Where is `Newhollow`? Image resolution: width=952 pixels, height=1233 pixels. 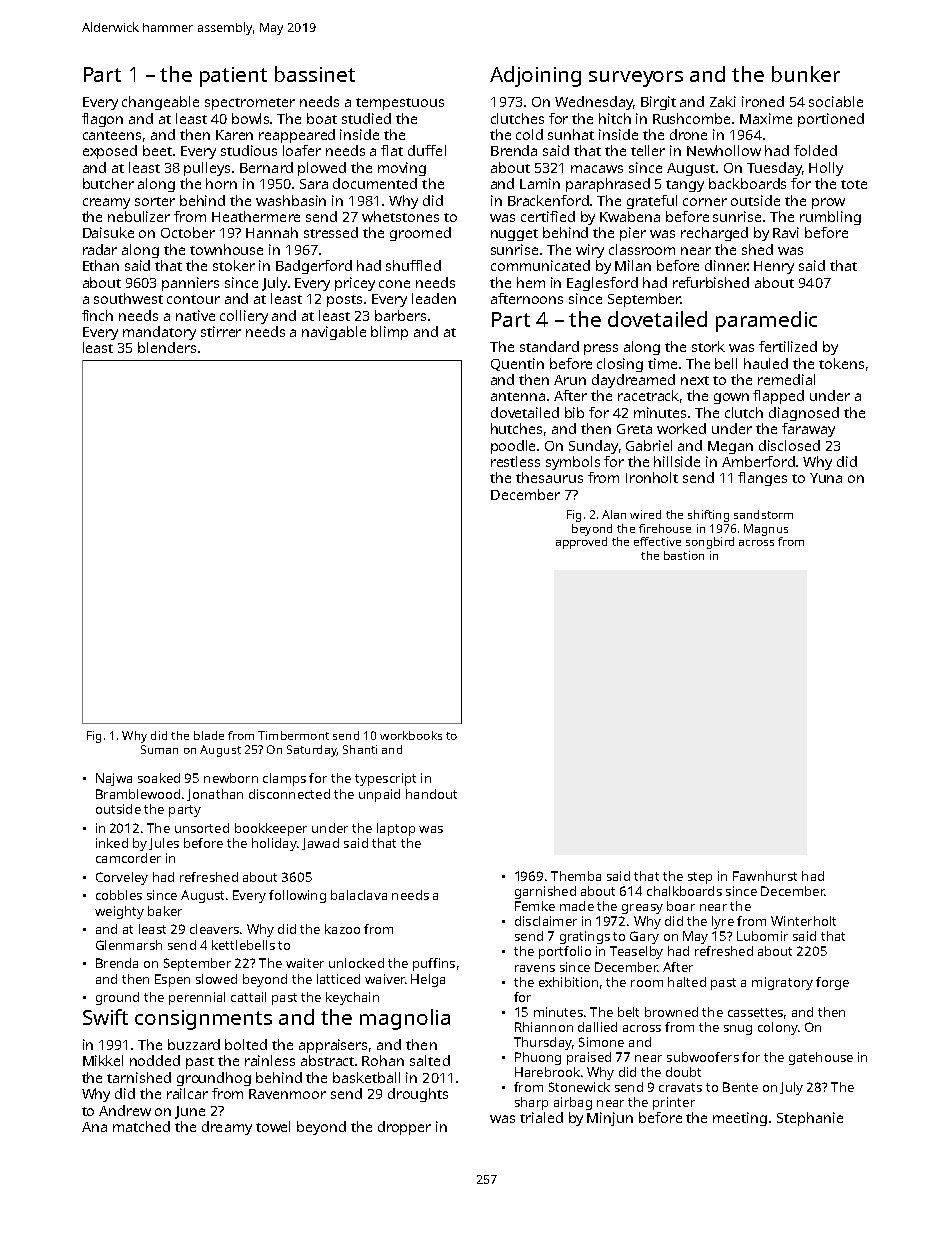
Newhollow is located at coordinates (724, 150).
